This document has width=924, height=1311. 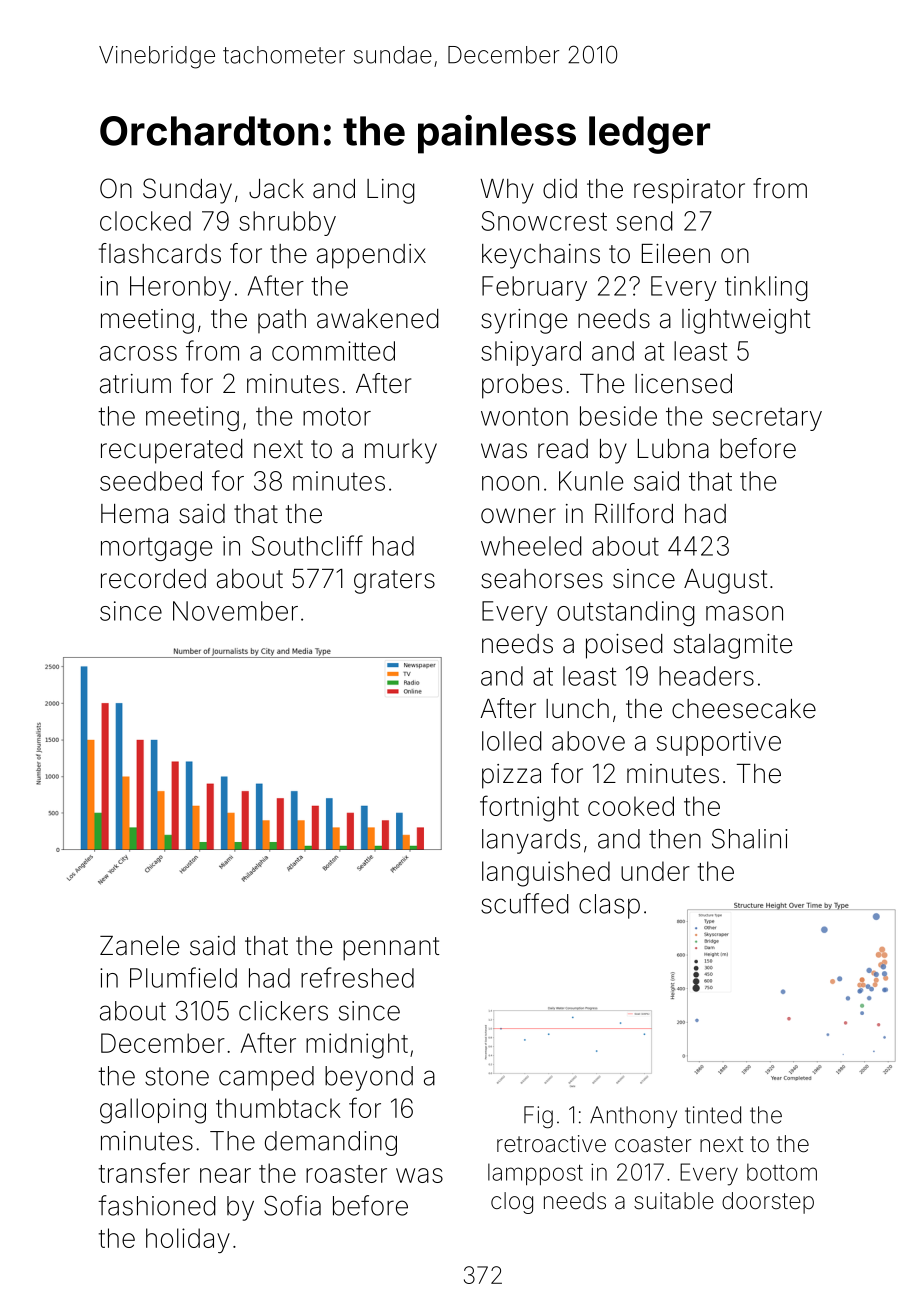 What do you see at coordinates (541, 256) in the document?
I see `keychains` at bounding box center [541, 256].
